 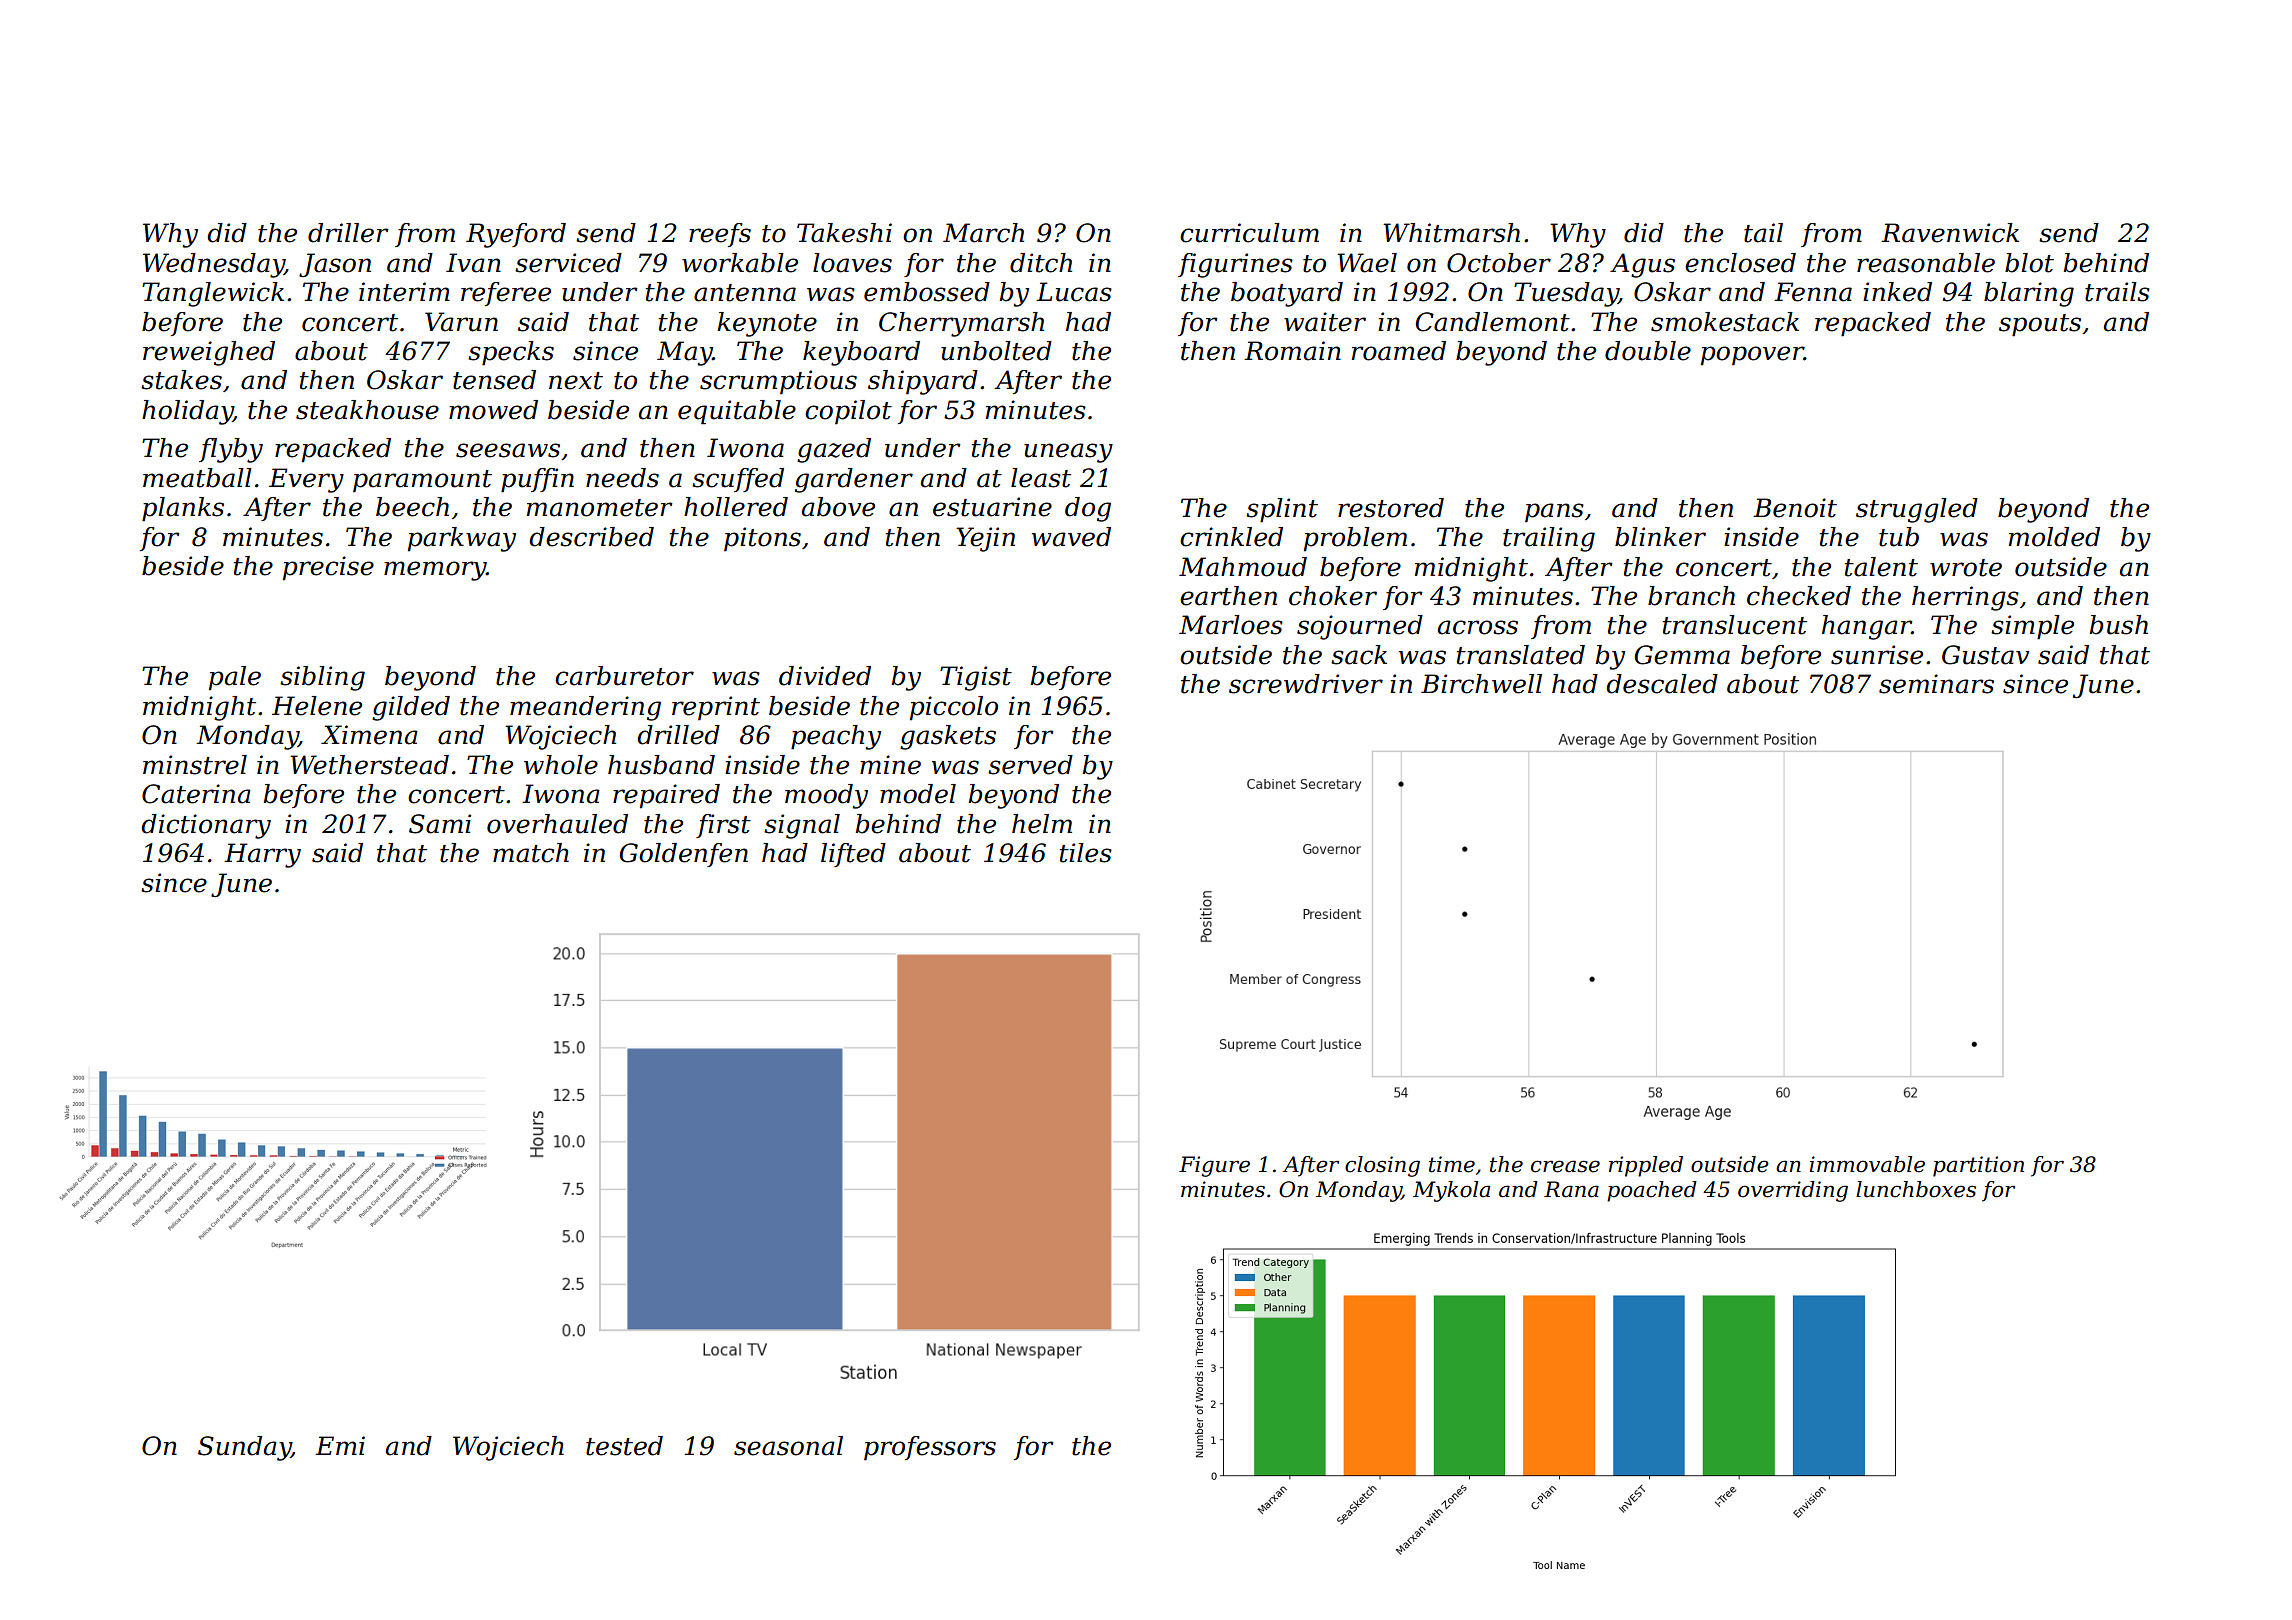 I want to click on tiles, so click(x=1086, y=853).
